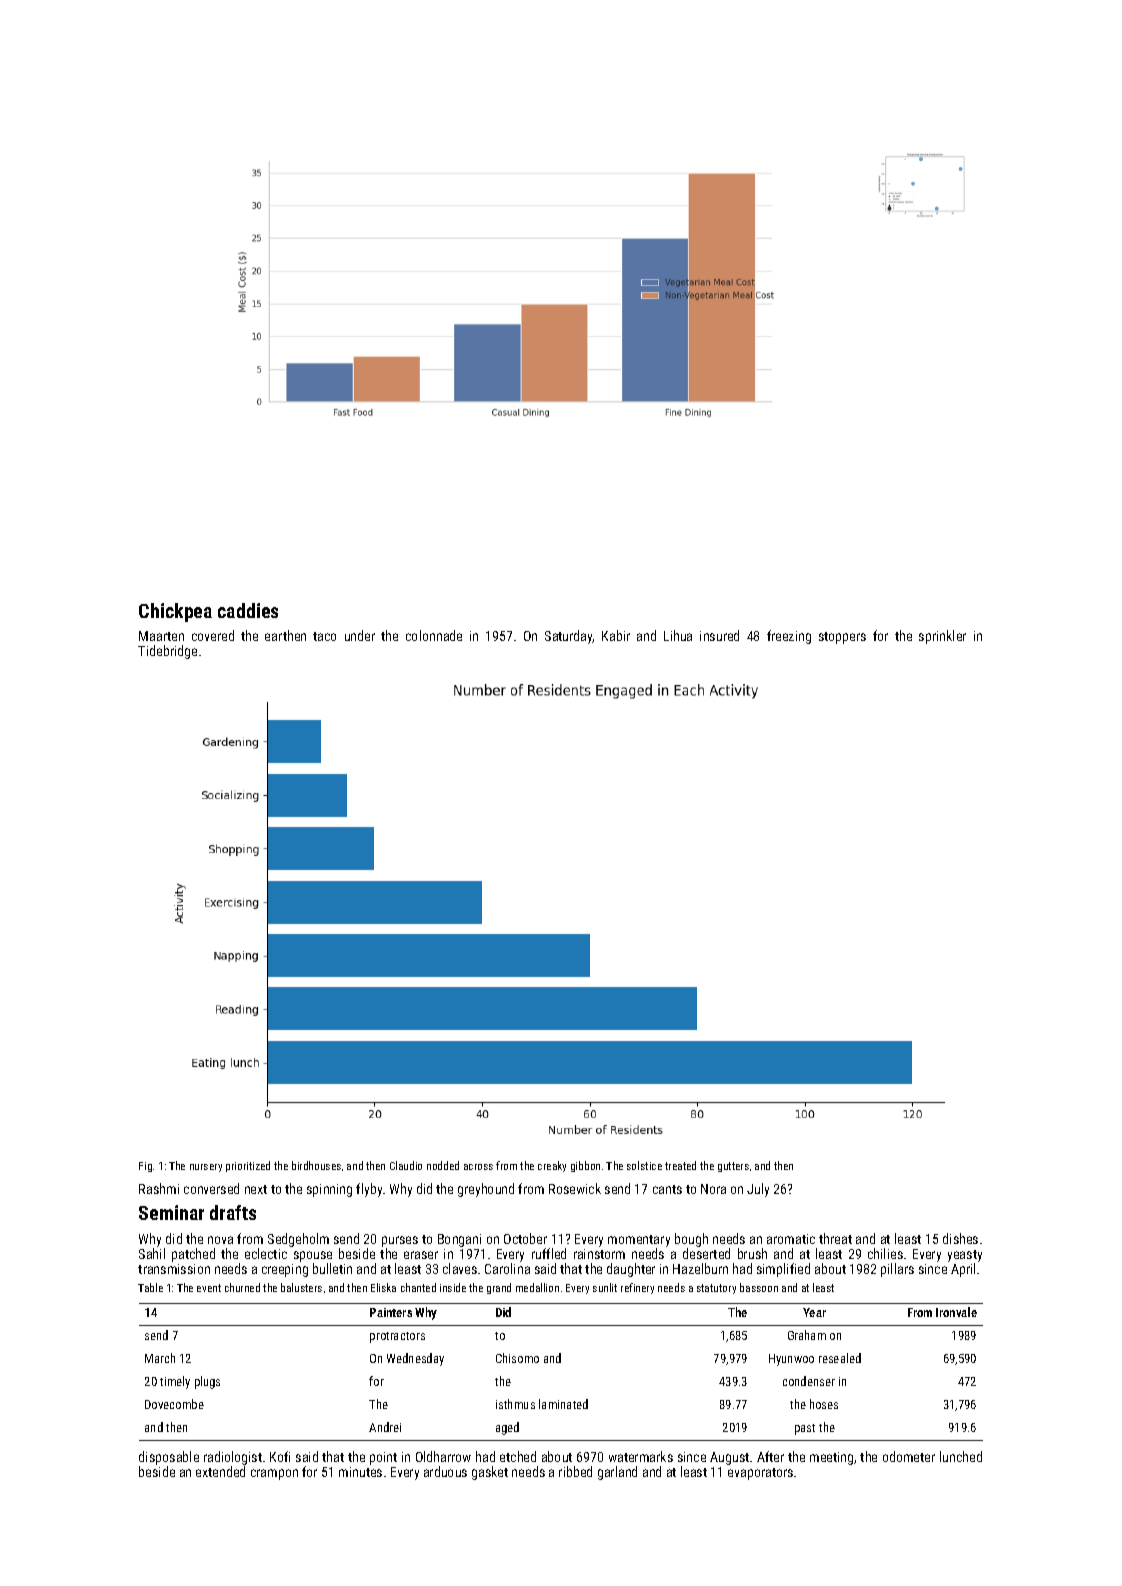 The image size is (1122, 1586). What do you see at coordinates (324, 636) in the screenshot?
I see `taco` at bounding box center [324, 636].
